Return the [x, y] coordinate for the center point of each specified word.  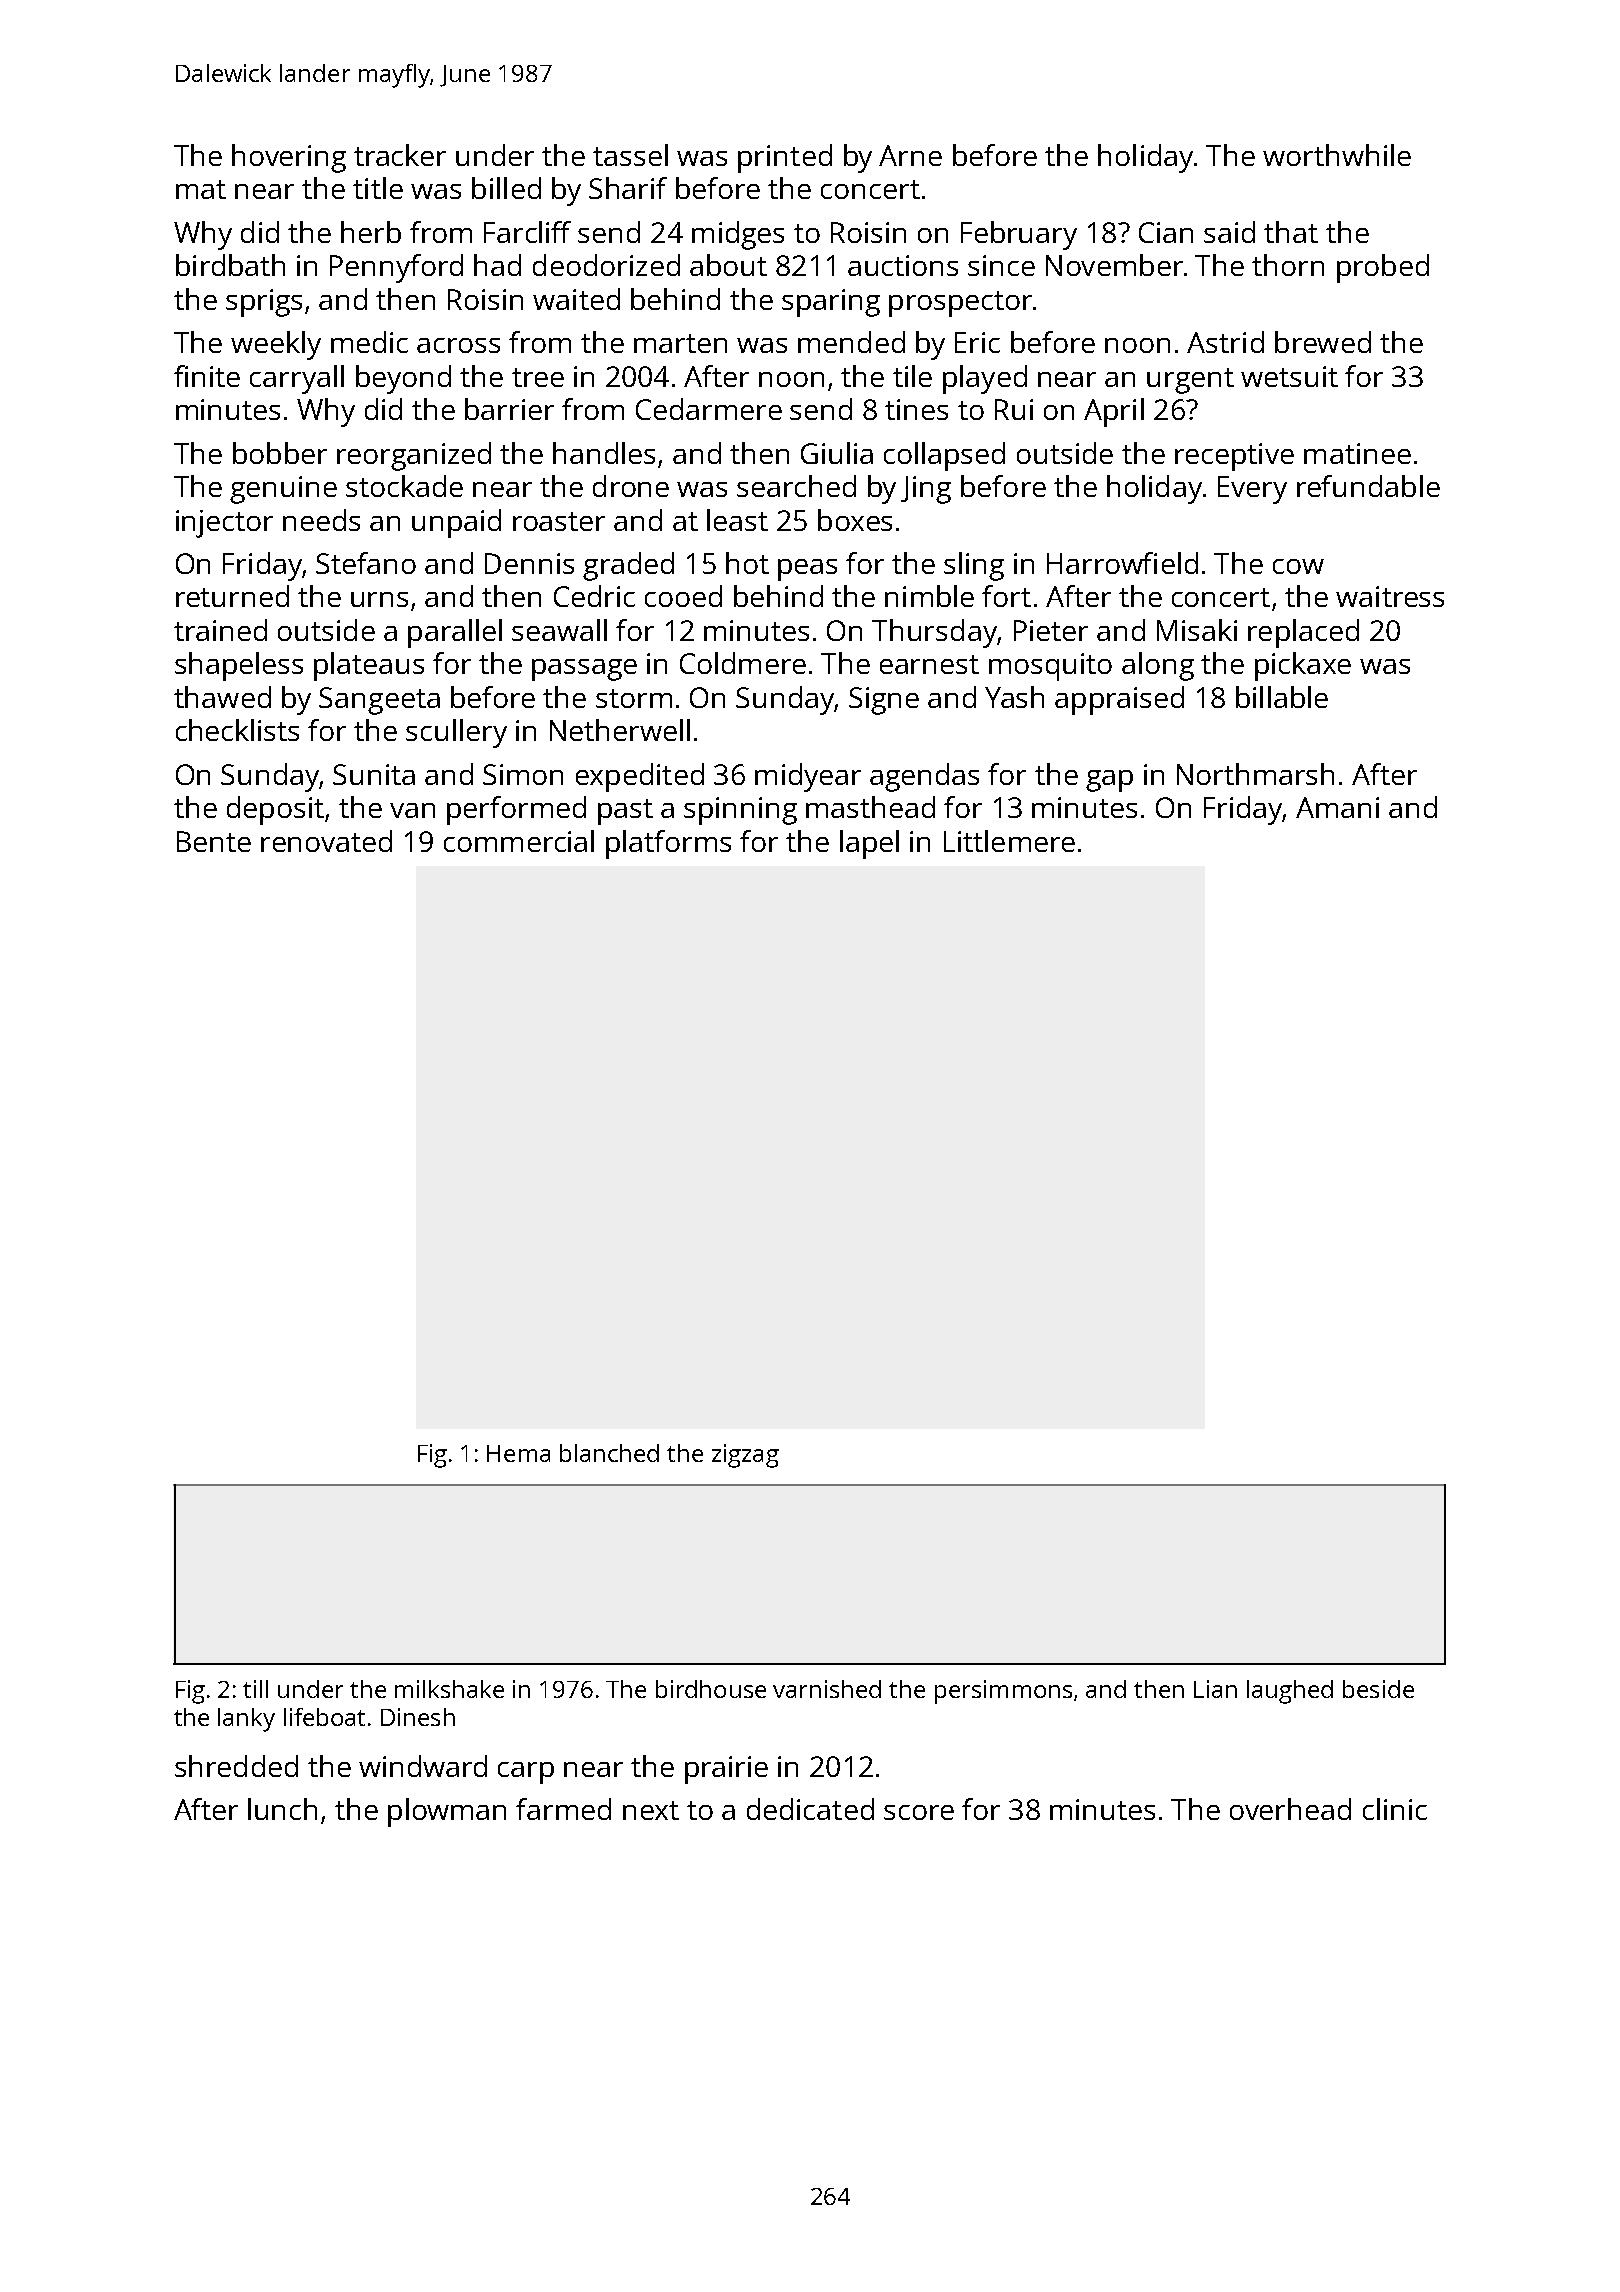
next [651, 1810]
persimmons [1003, 1692]
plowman [447, 1812]
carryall [297, 379]
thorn [1288, 265]
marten [680, 343]
